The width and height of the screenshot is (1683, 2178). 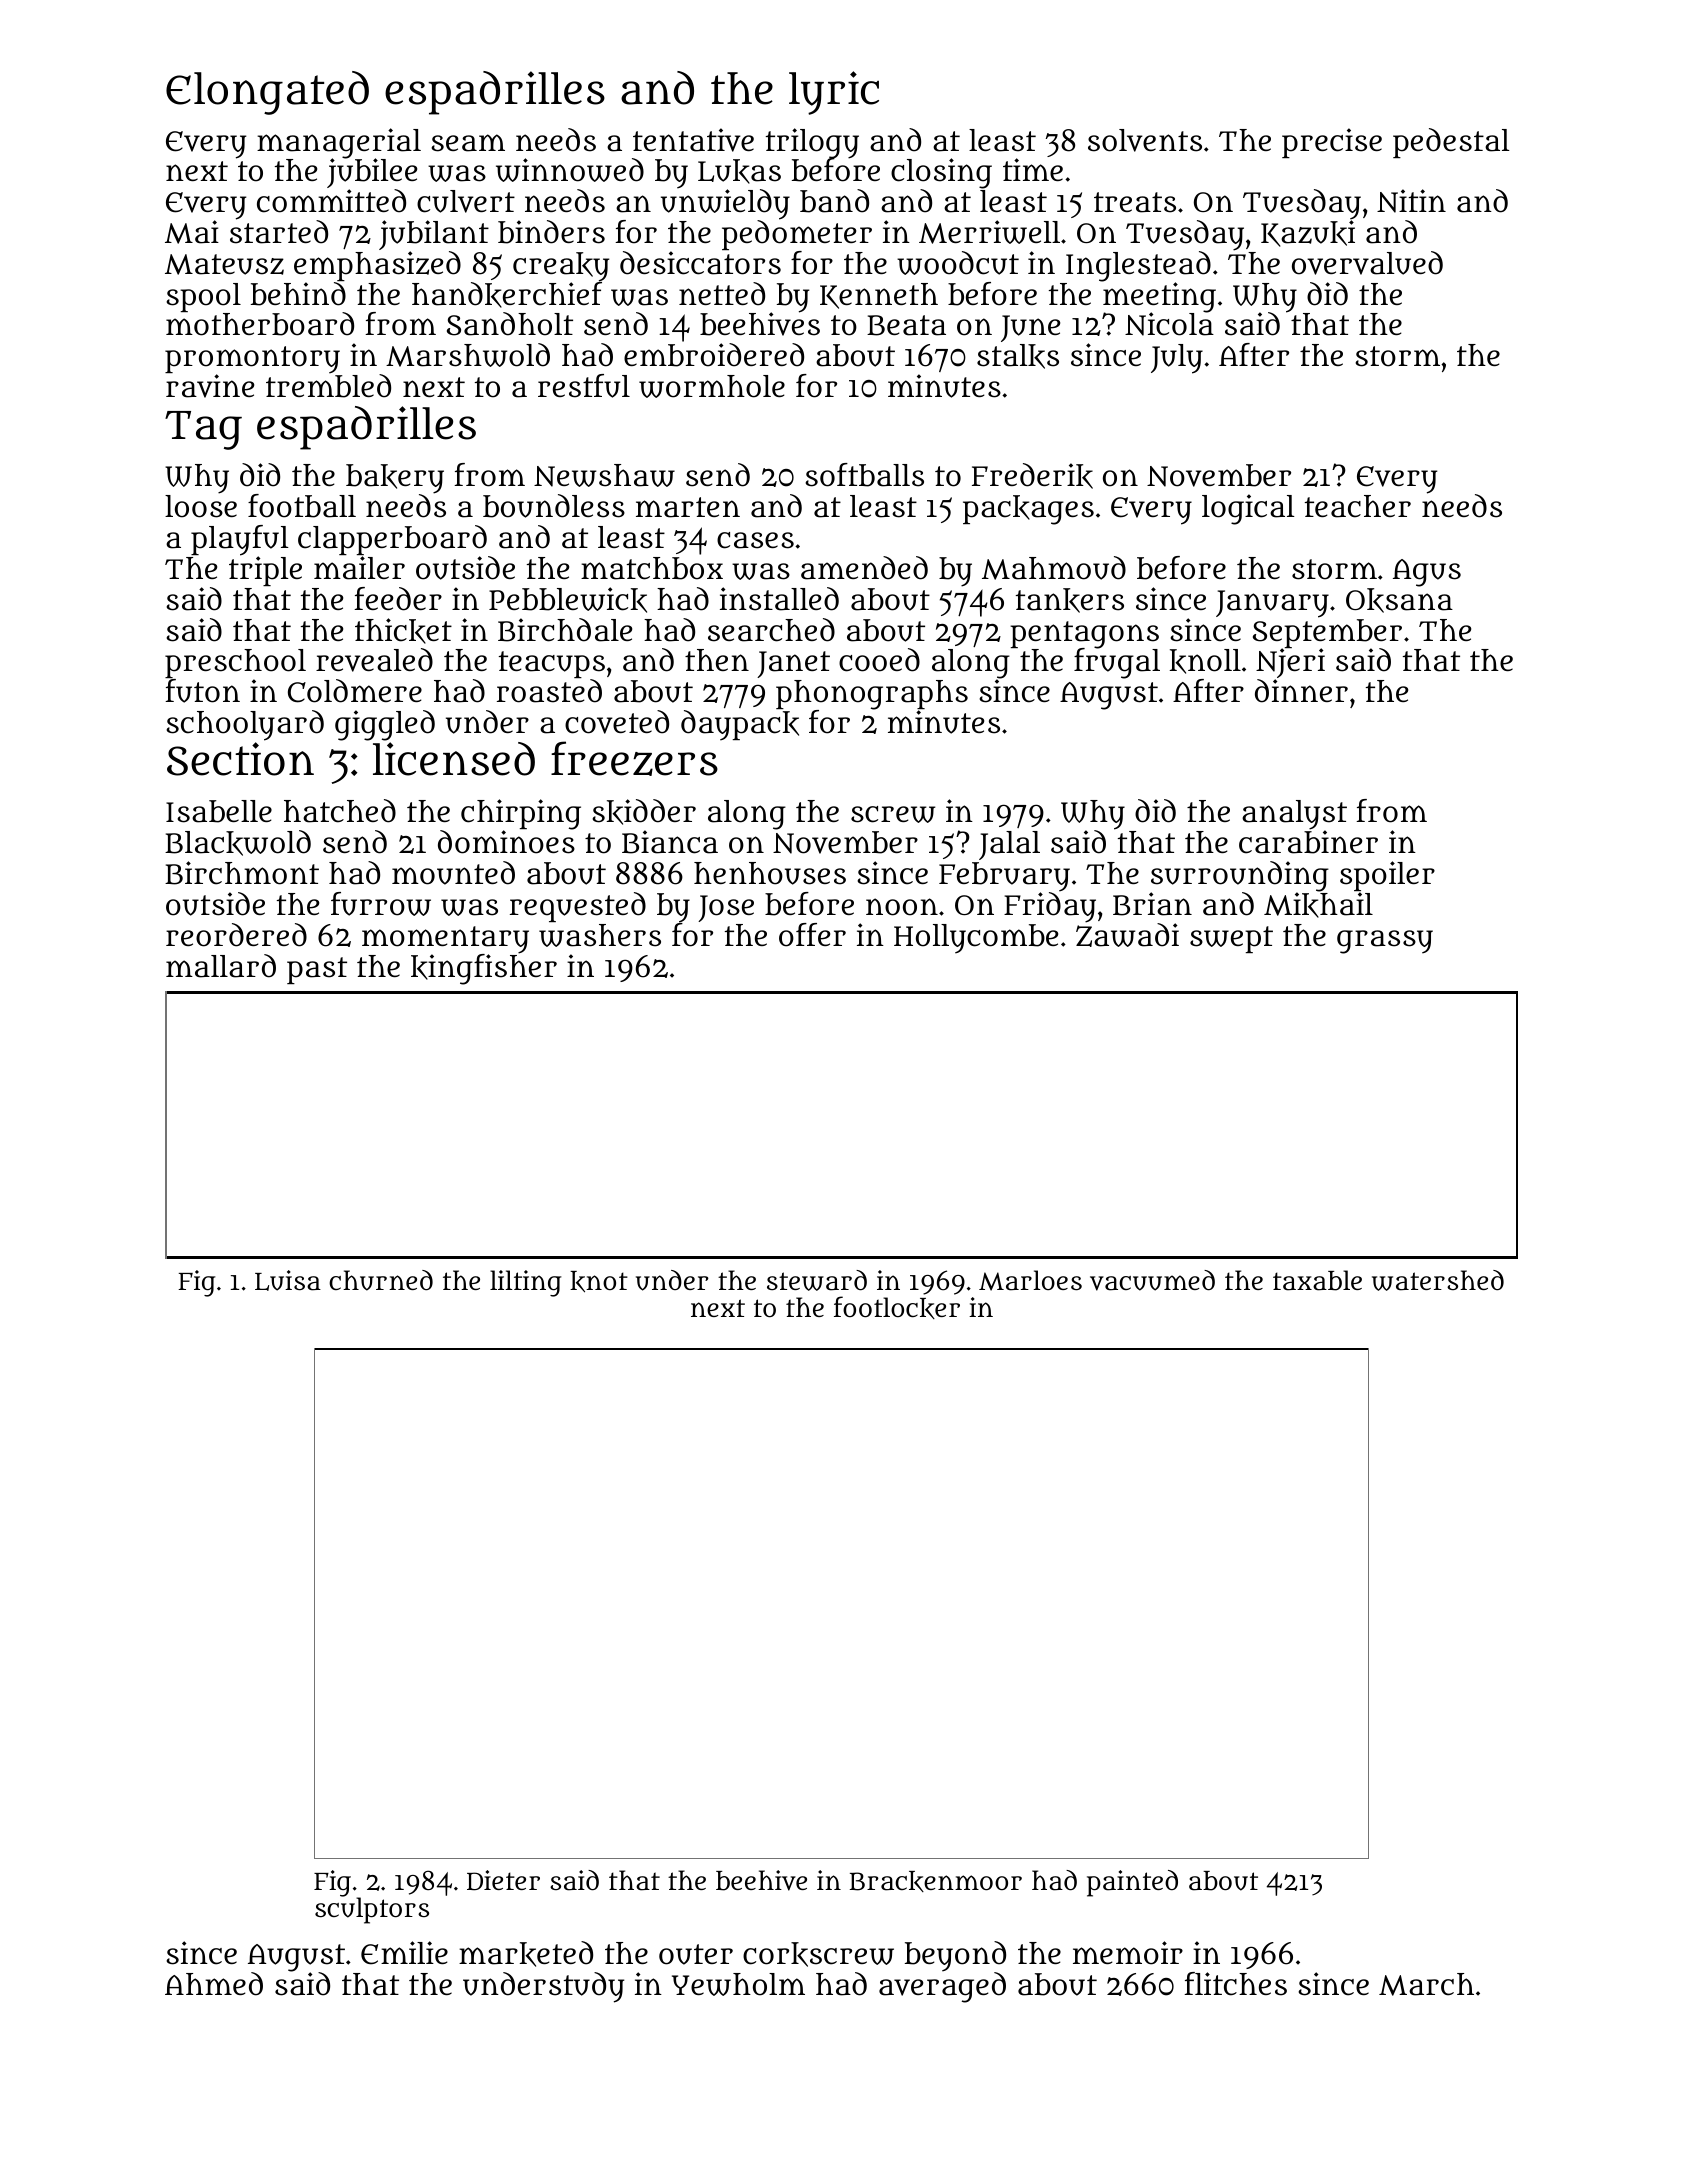 I want to click on watershed, so click(x=1438, y=1280).
